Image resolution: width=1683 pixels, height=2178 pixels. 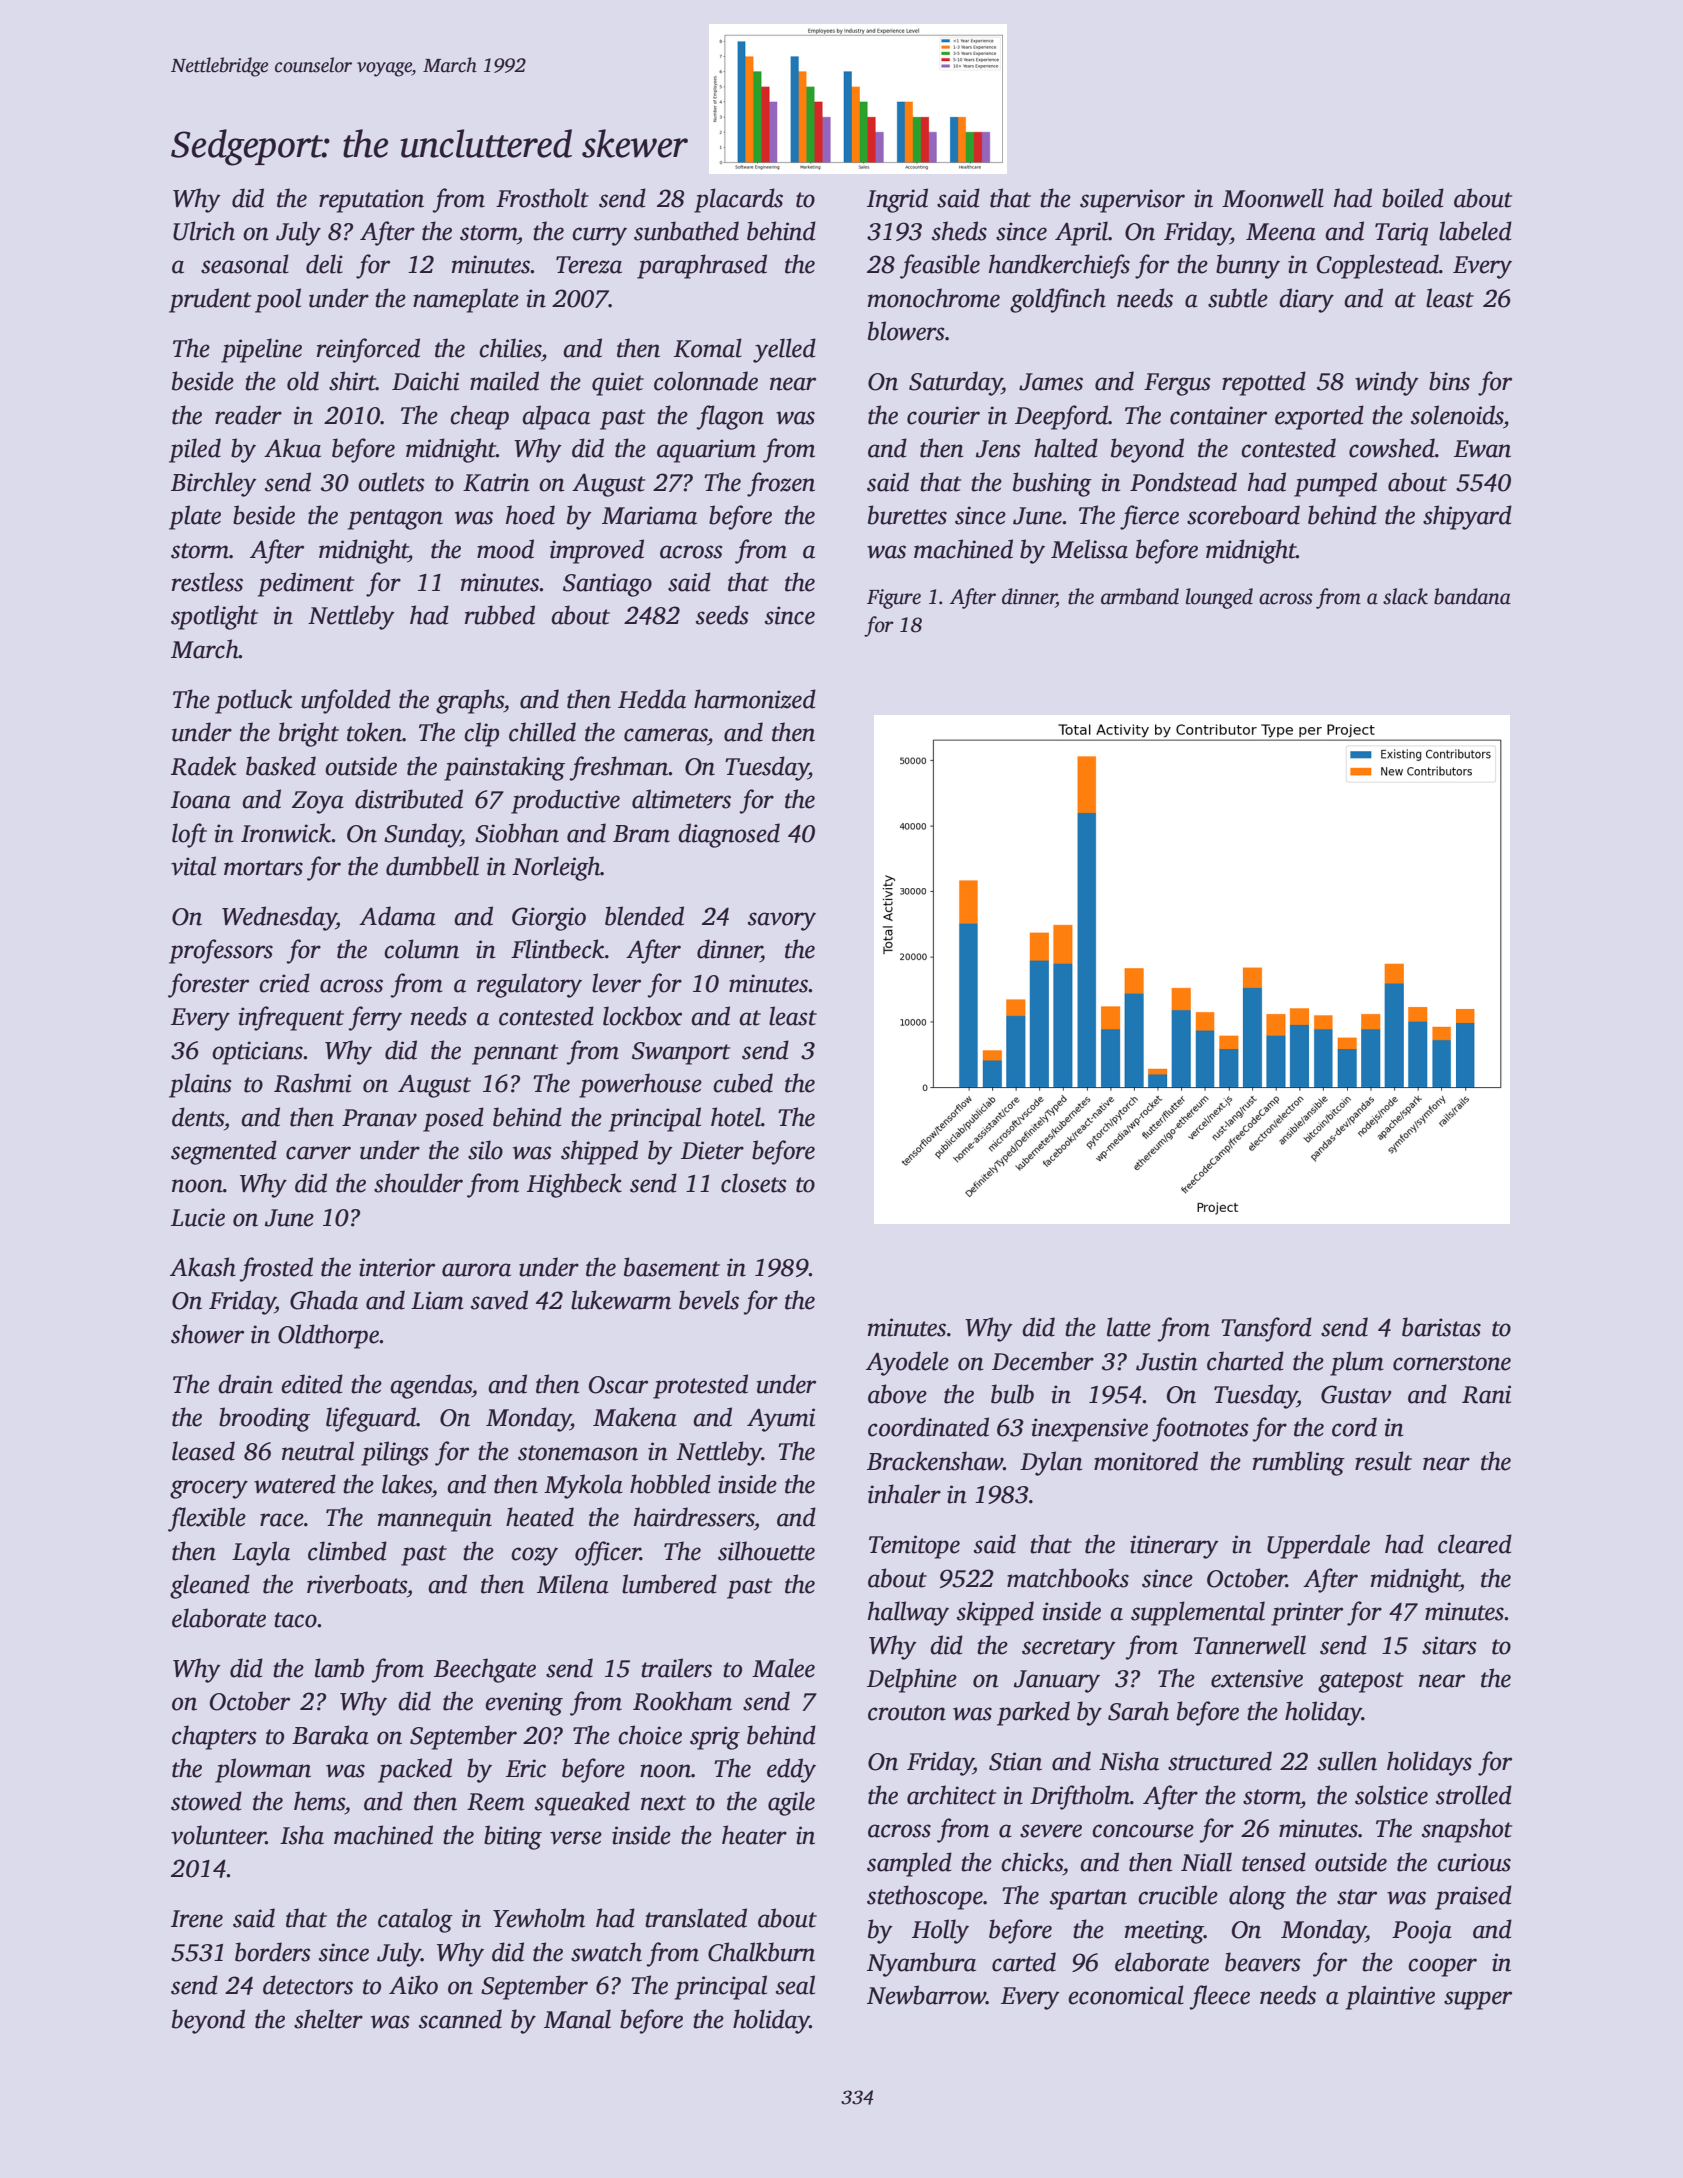 I want to click on Ingrid, so click(x=897, y=200).
